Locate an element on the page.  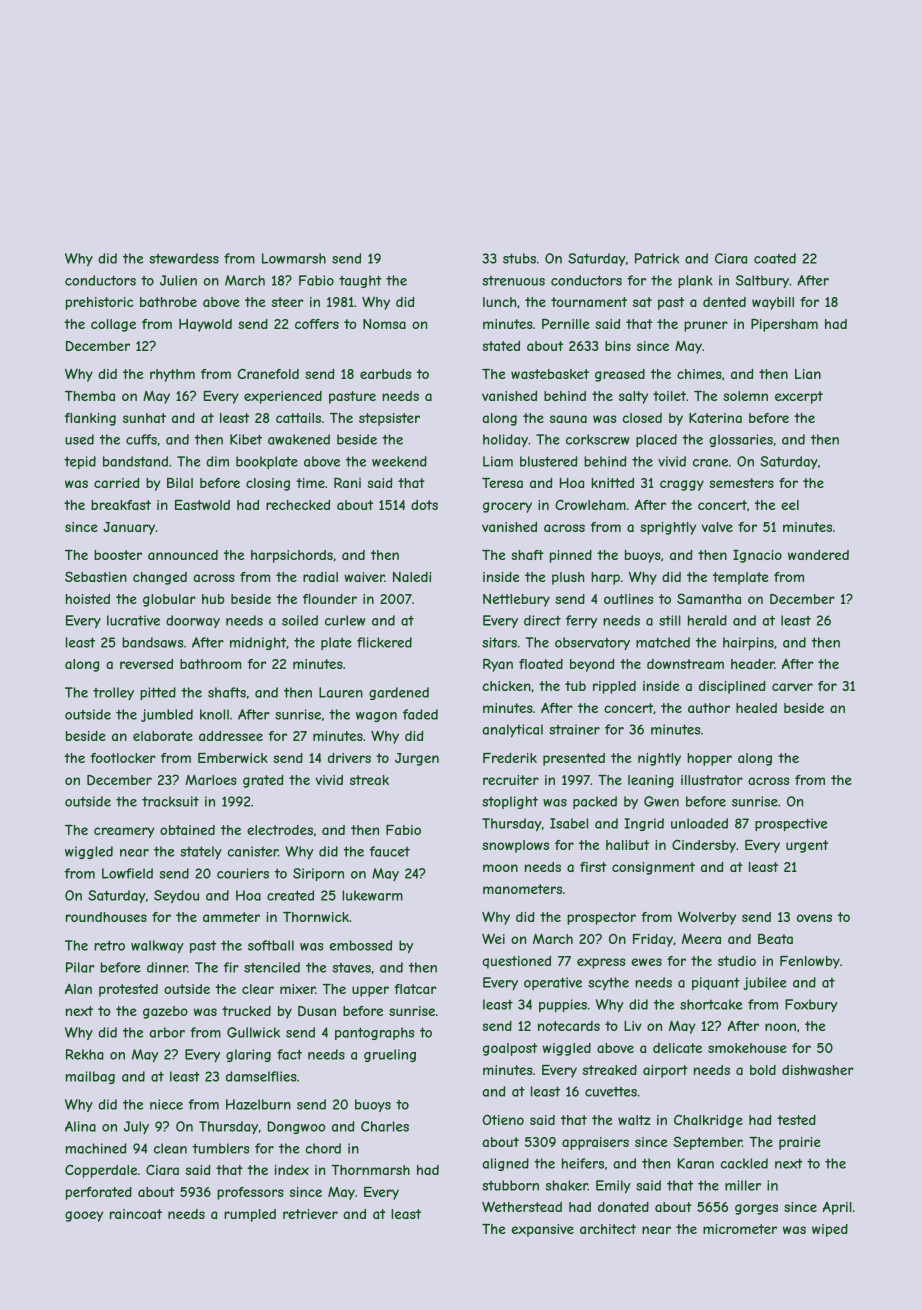
stewardess is located at coordinates (184, 258).
